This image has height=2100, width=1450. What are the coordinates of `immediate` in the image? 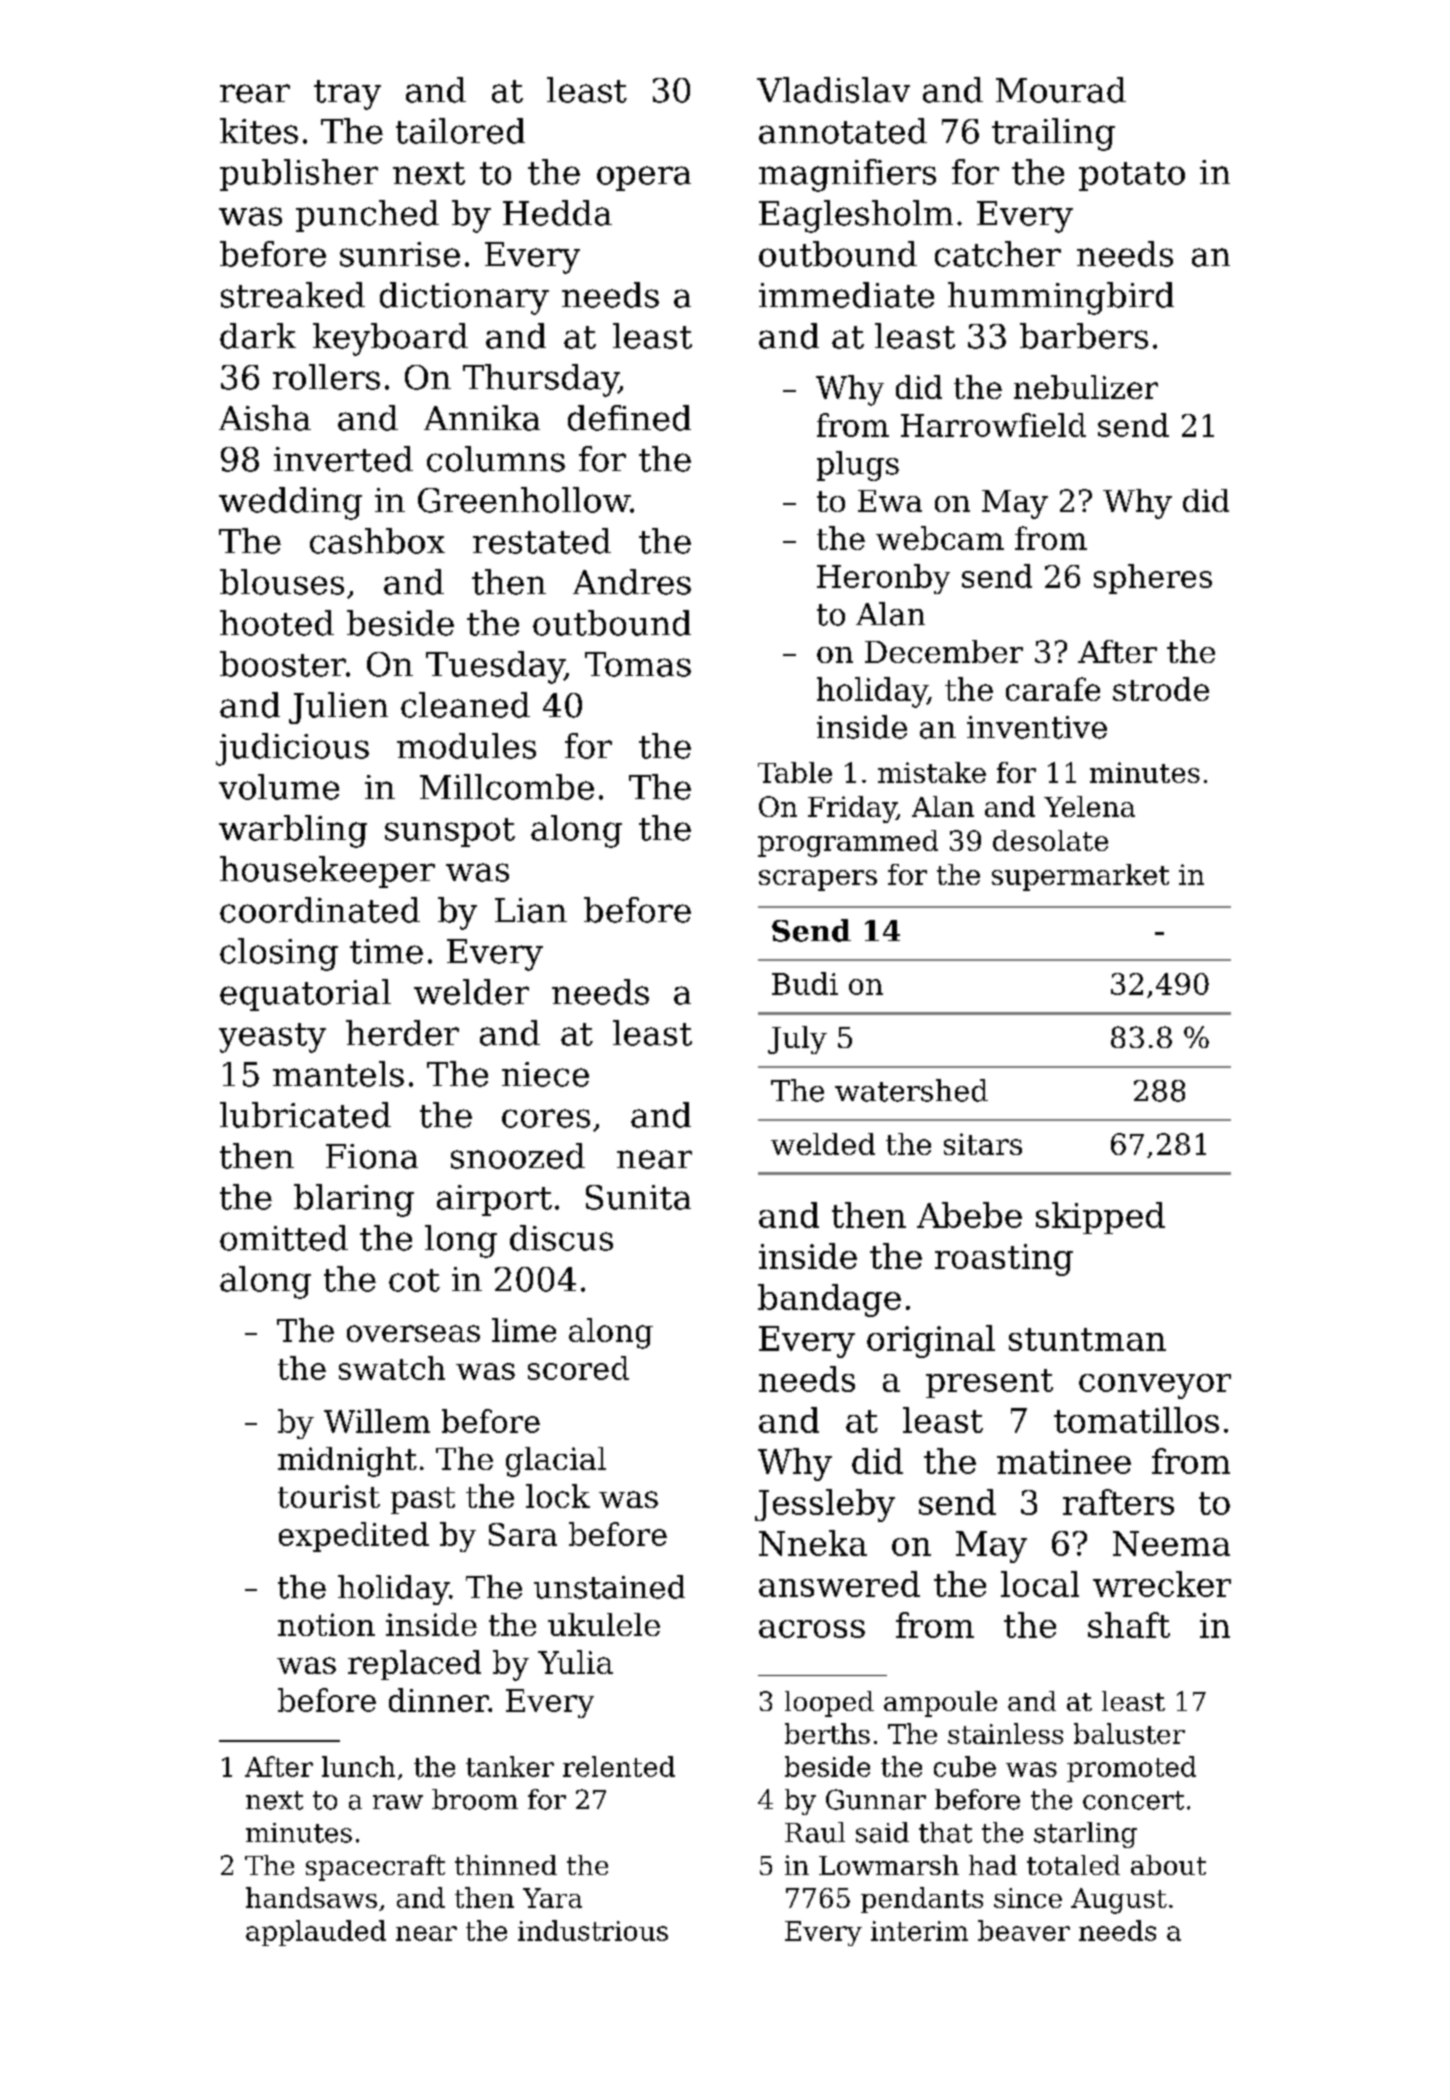 It's located at (846, 295).
